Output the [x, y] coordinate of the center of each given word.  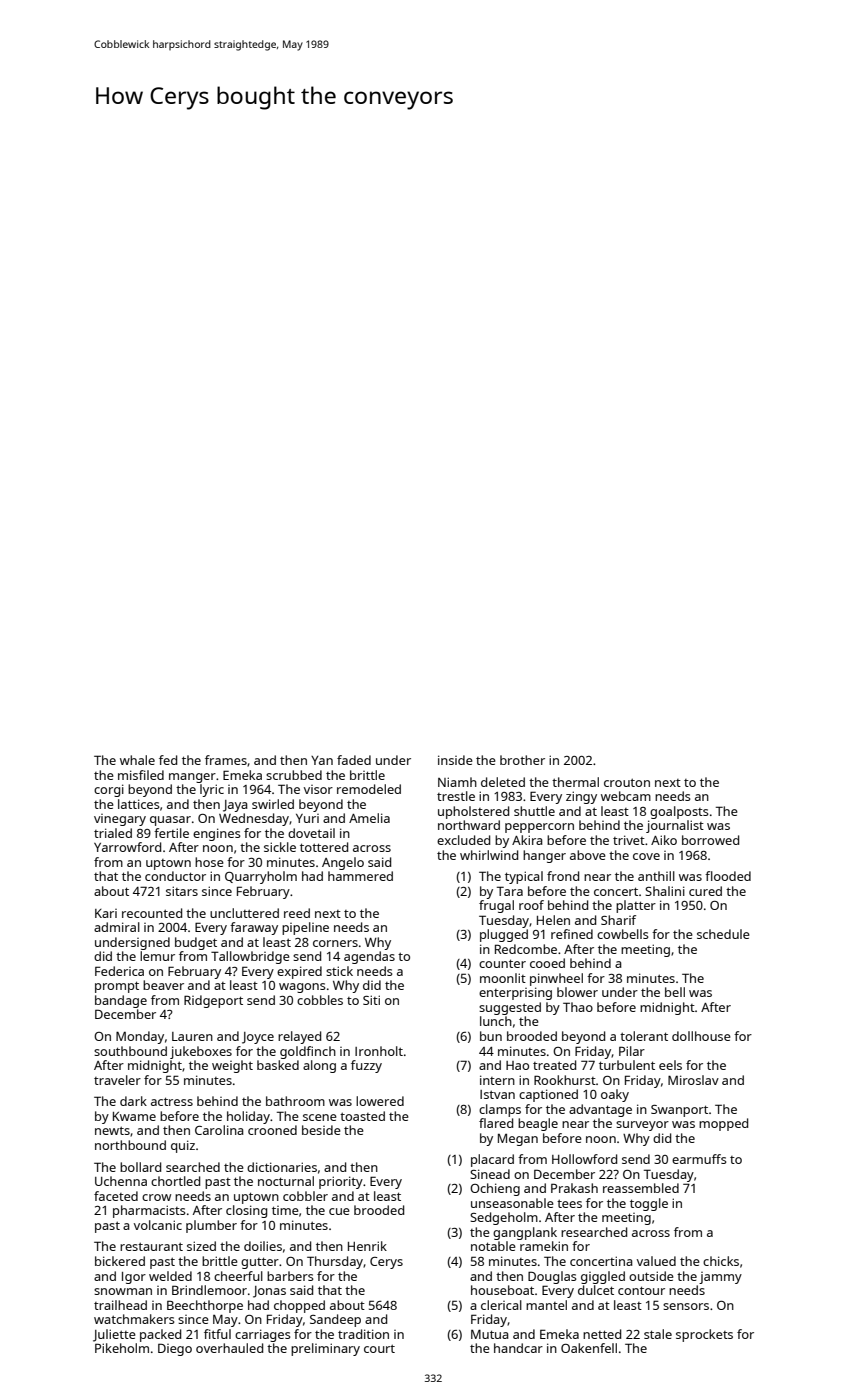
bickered [120, 1261]
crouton [627, 782]
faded [354, 760]
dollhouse [701, 1036]
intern [497, 1080]
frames [226, 760]
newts [112, 1130]
